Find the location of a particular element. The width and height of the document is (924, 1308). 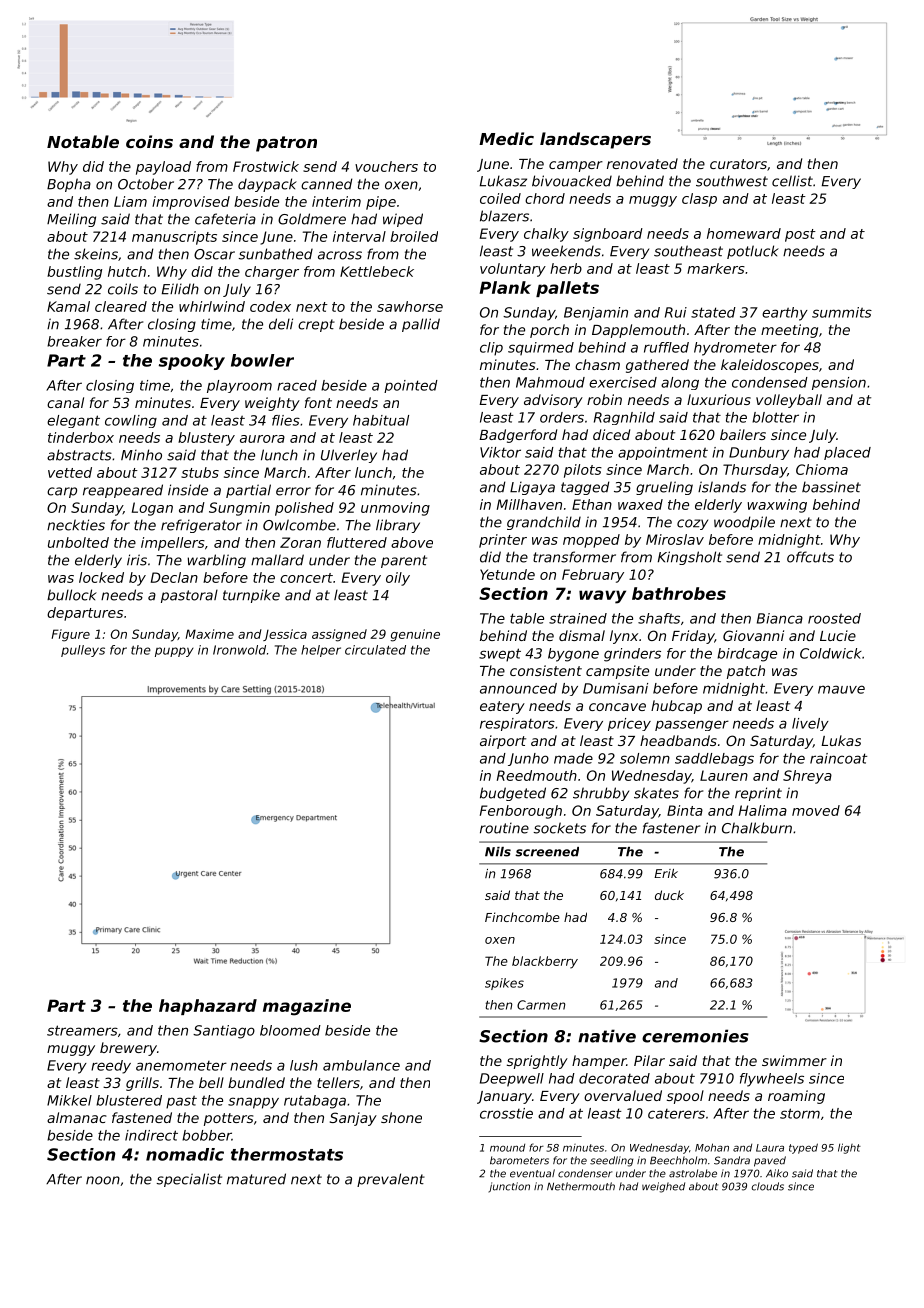

curators is located at coordinates (738, 164).
